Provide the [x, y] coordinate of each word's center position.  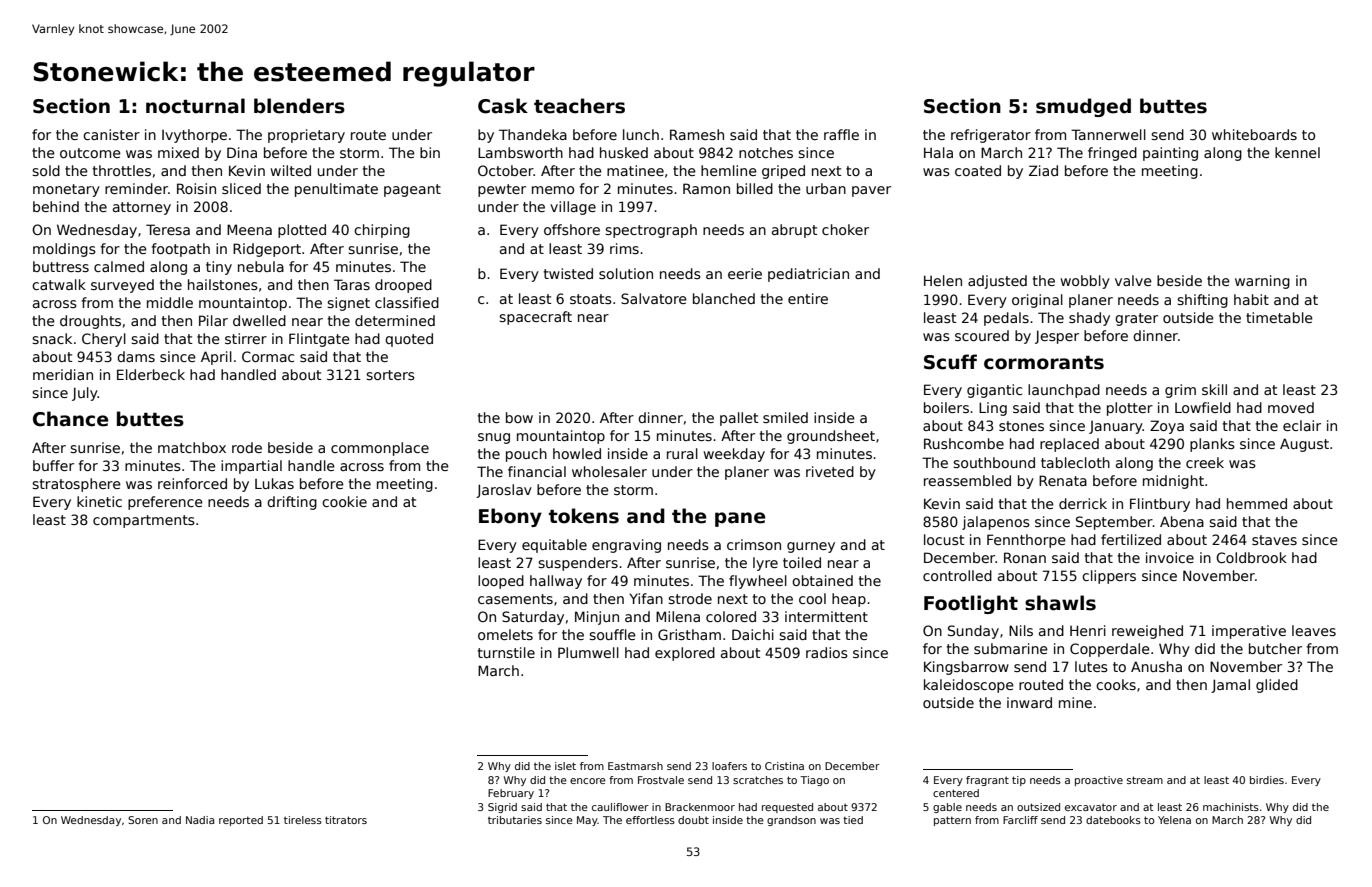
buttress [61, 266]
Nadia [200, 820]
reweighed [1147, 632]
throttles [122, 170]
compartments [144, 521]
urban [826, 188]
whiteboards [1254, 134]
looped [501, 582]
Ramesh [697, 134]
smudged [1083, 107]
